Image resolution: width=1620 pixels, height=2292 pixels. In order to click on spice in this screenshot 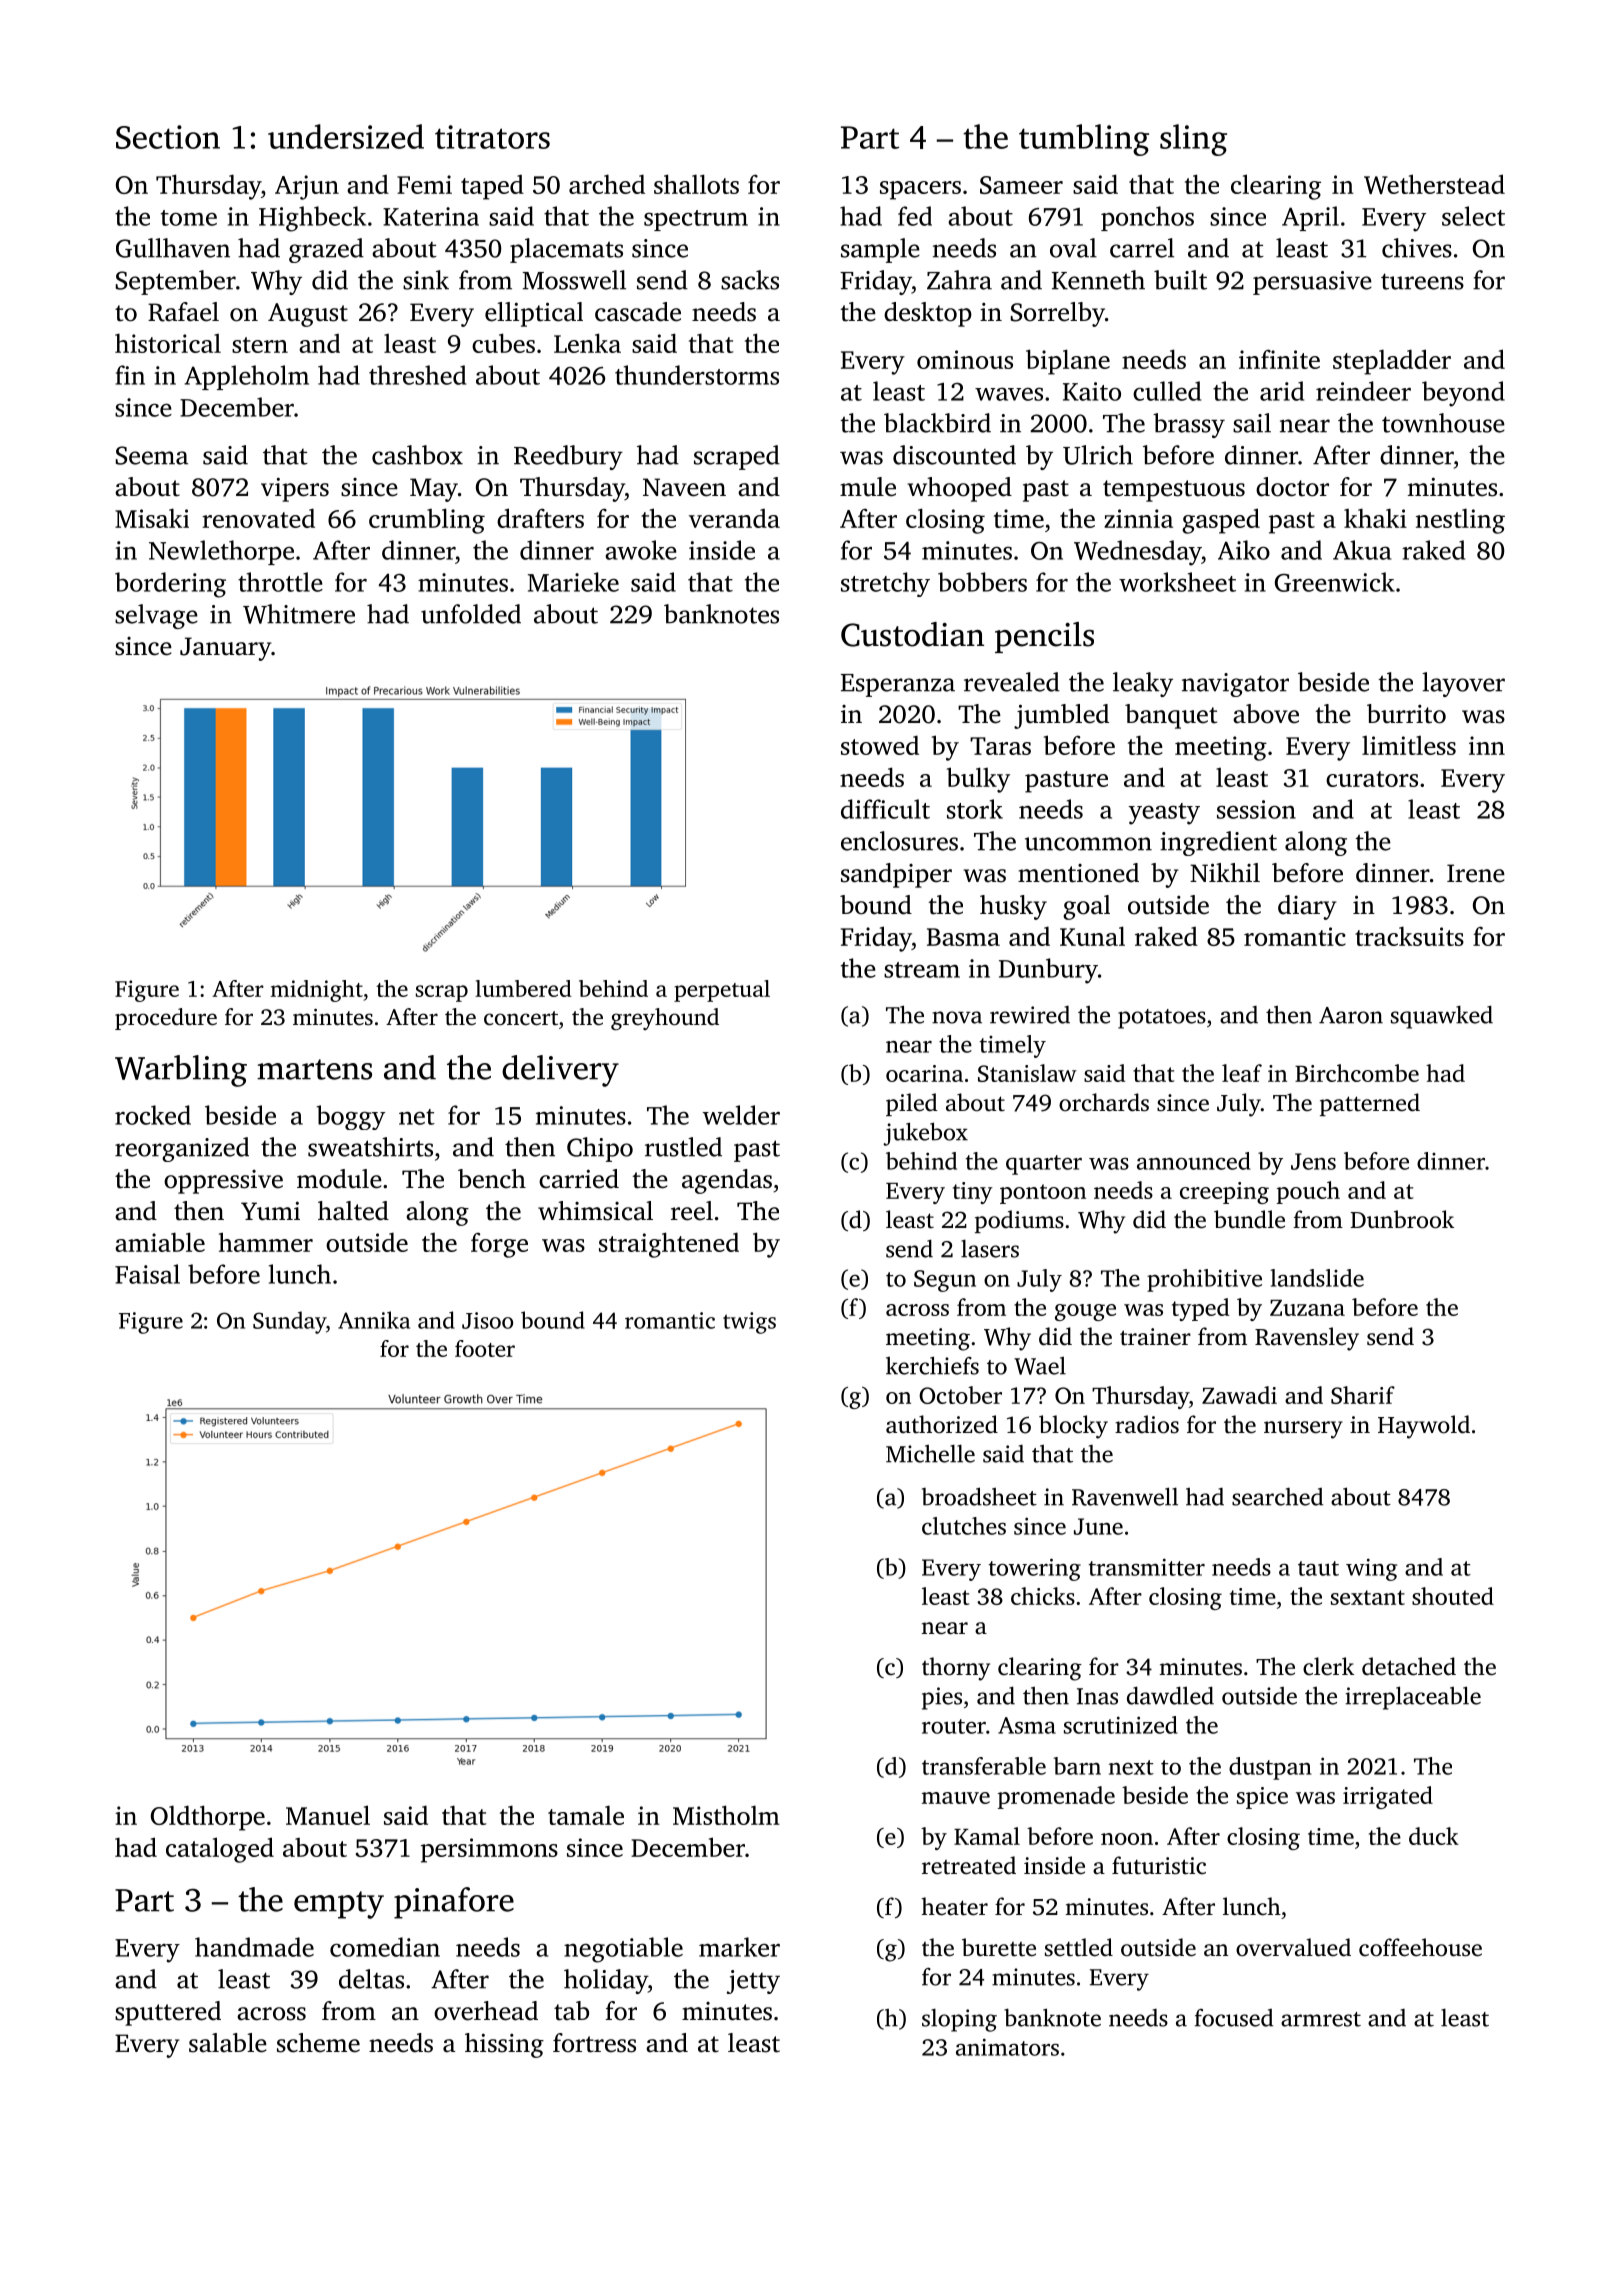, I will do `click(1262, 1798)`.
